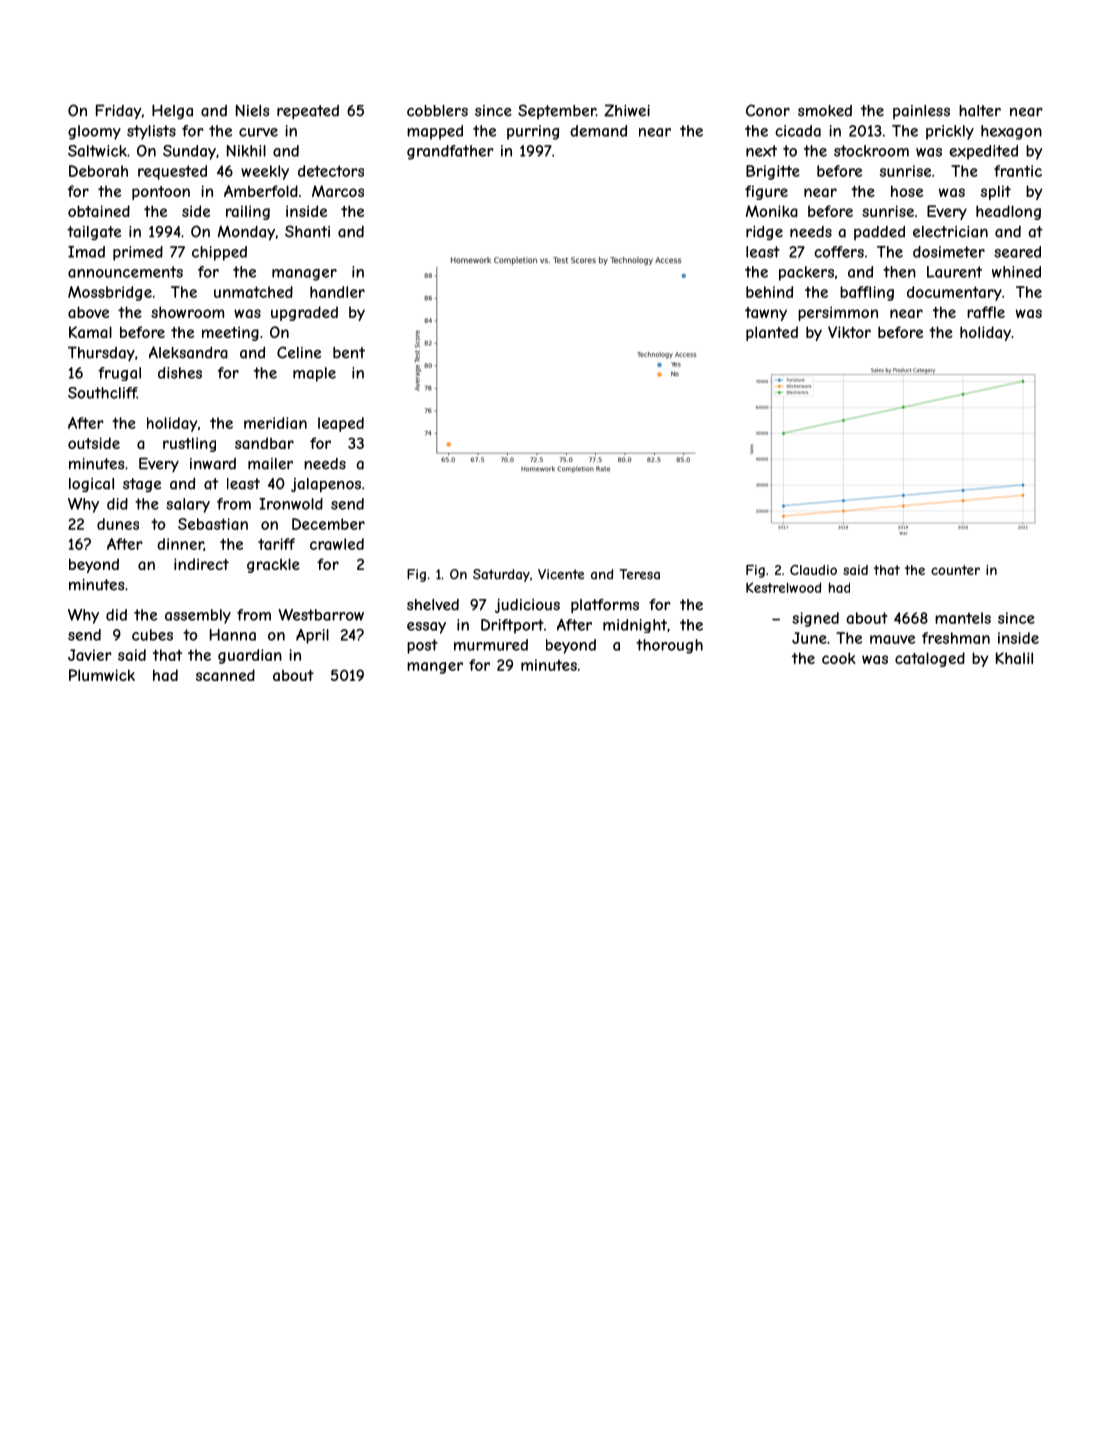  I want to click on Teresa, so click(640, 574).
